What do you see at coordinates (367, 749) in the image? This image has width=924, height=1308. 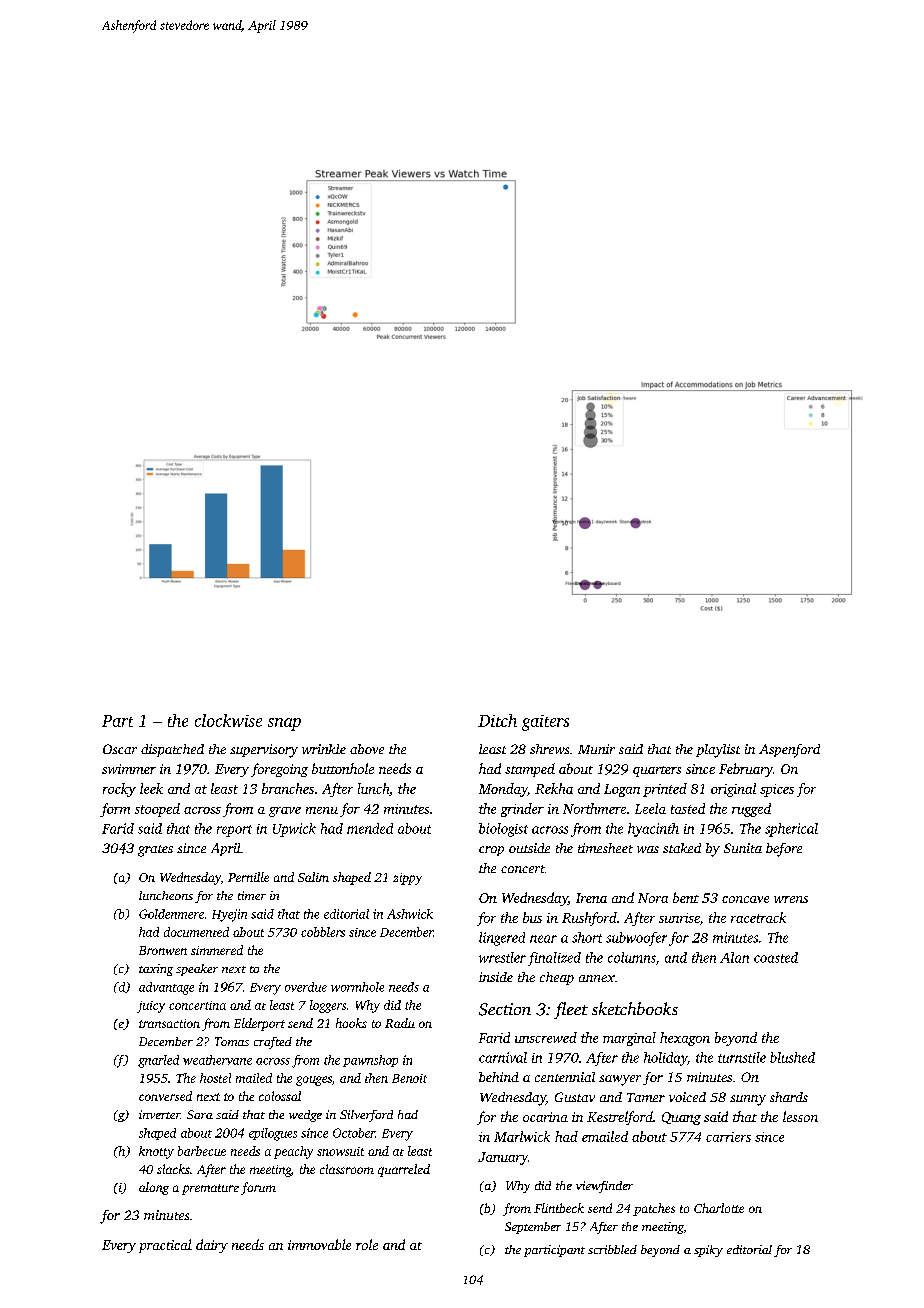 I see `above` at bounding box center [367, 749].
